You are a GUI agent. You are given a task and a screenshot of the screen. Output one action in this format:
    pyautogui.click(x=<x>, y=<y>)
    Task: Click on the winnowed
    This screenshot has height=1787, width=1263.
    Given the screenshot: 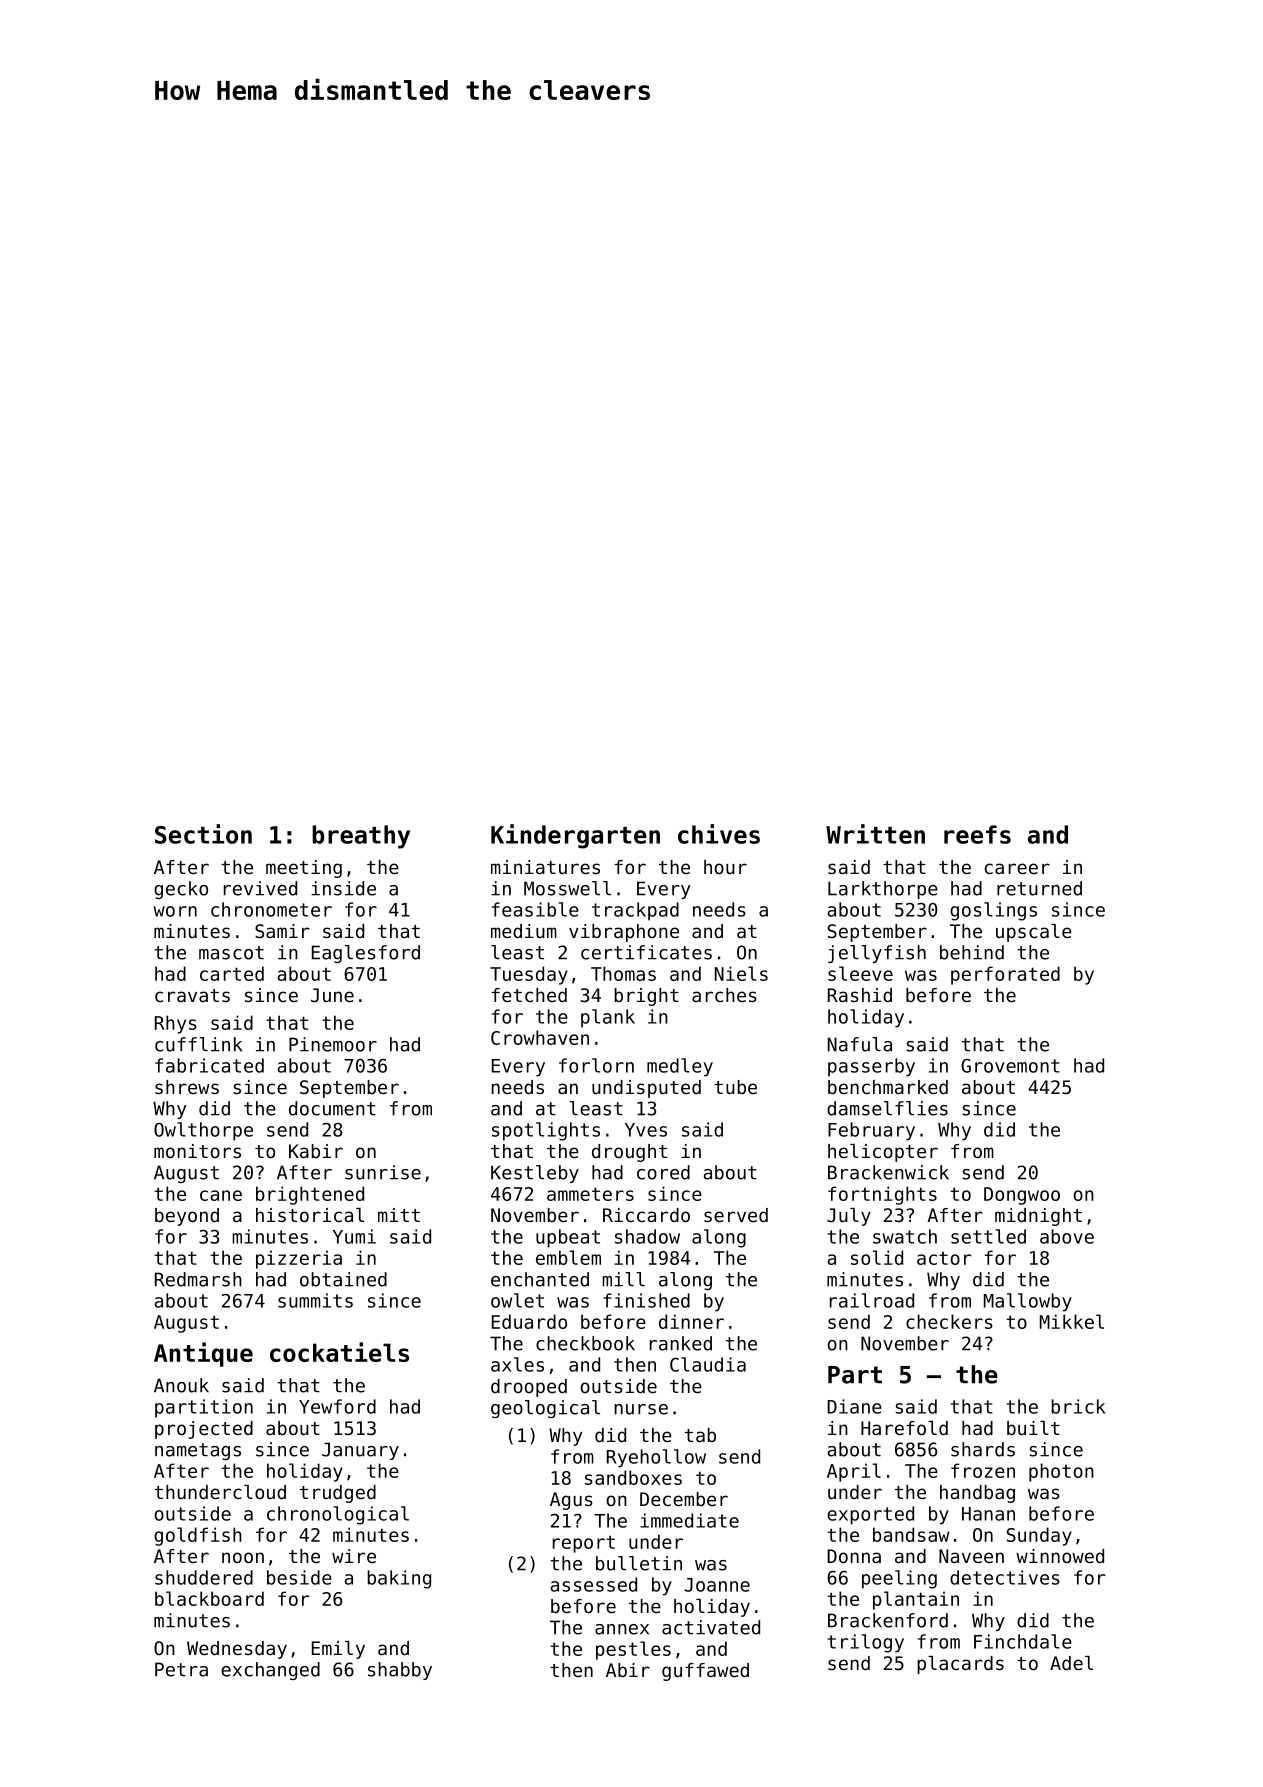 What is the action you would take?
    pyautogui.click(x=1060, y=1556)
